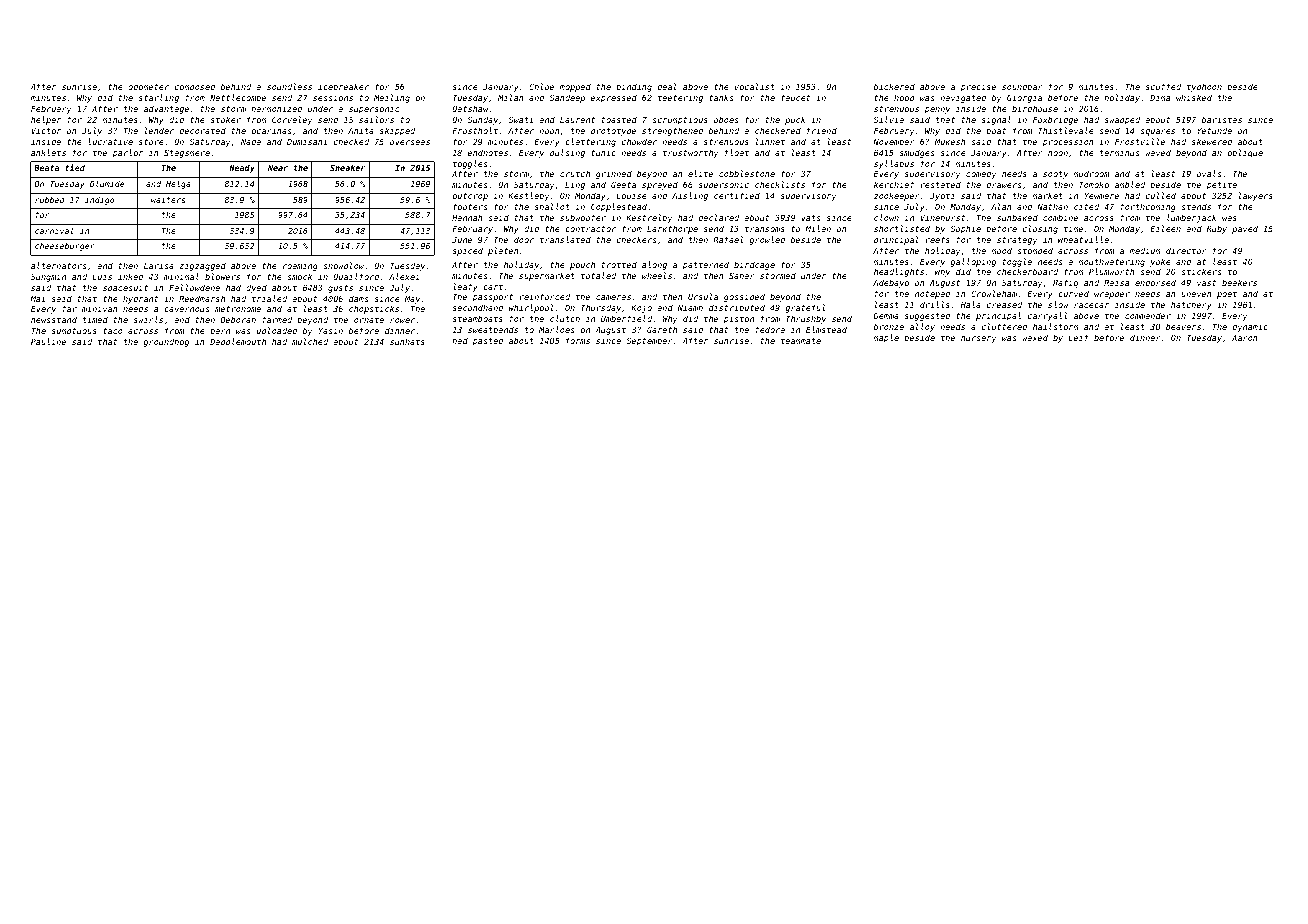 This page has height=924, width=1308. What do you see at coordinates (541, 86) in the page?
I see `Chloe` at bounding box center [541, 86].
